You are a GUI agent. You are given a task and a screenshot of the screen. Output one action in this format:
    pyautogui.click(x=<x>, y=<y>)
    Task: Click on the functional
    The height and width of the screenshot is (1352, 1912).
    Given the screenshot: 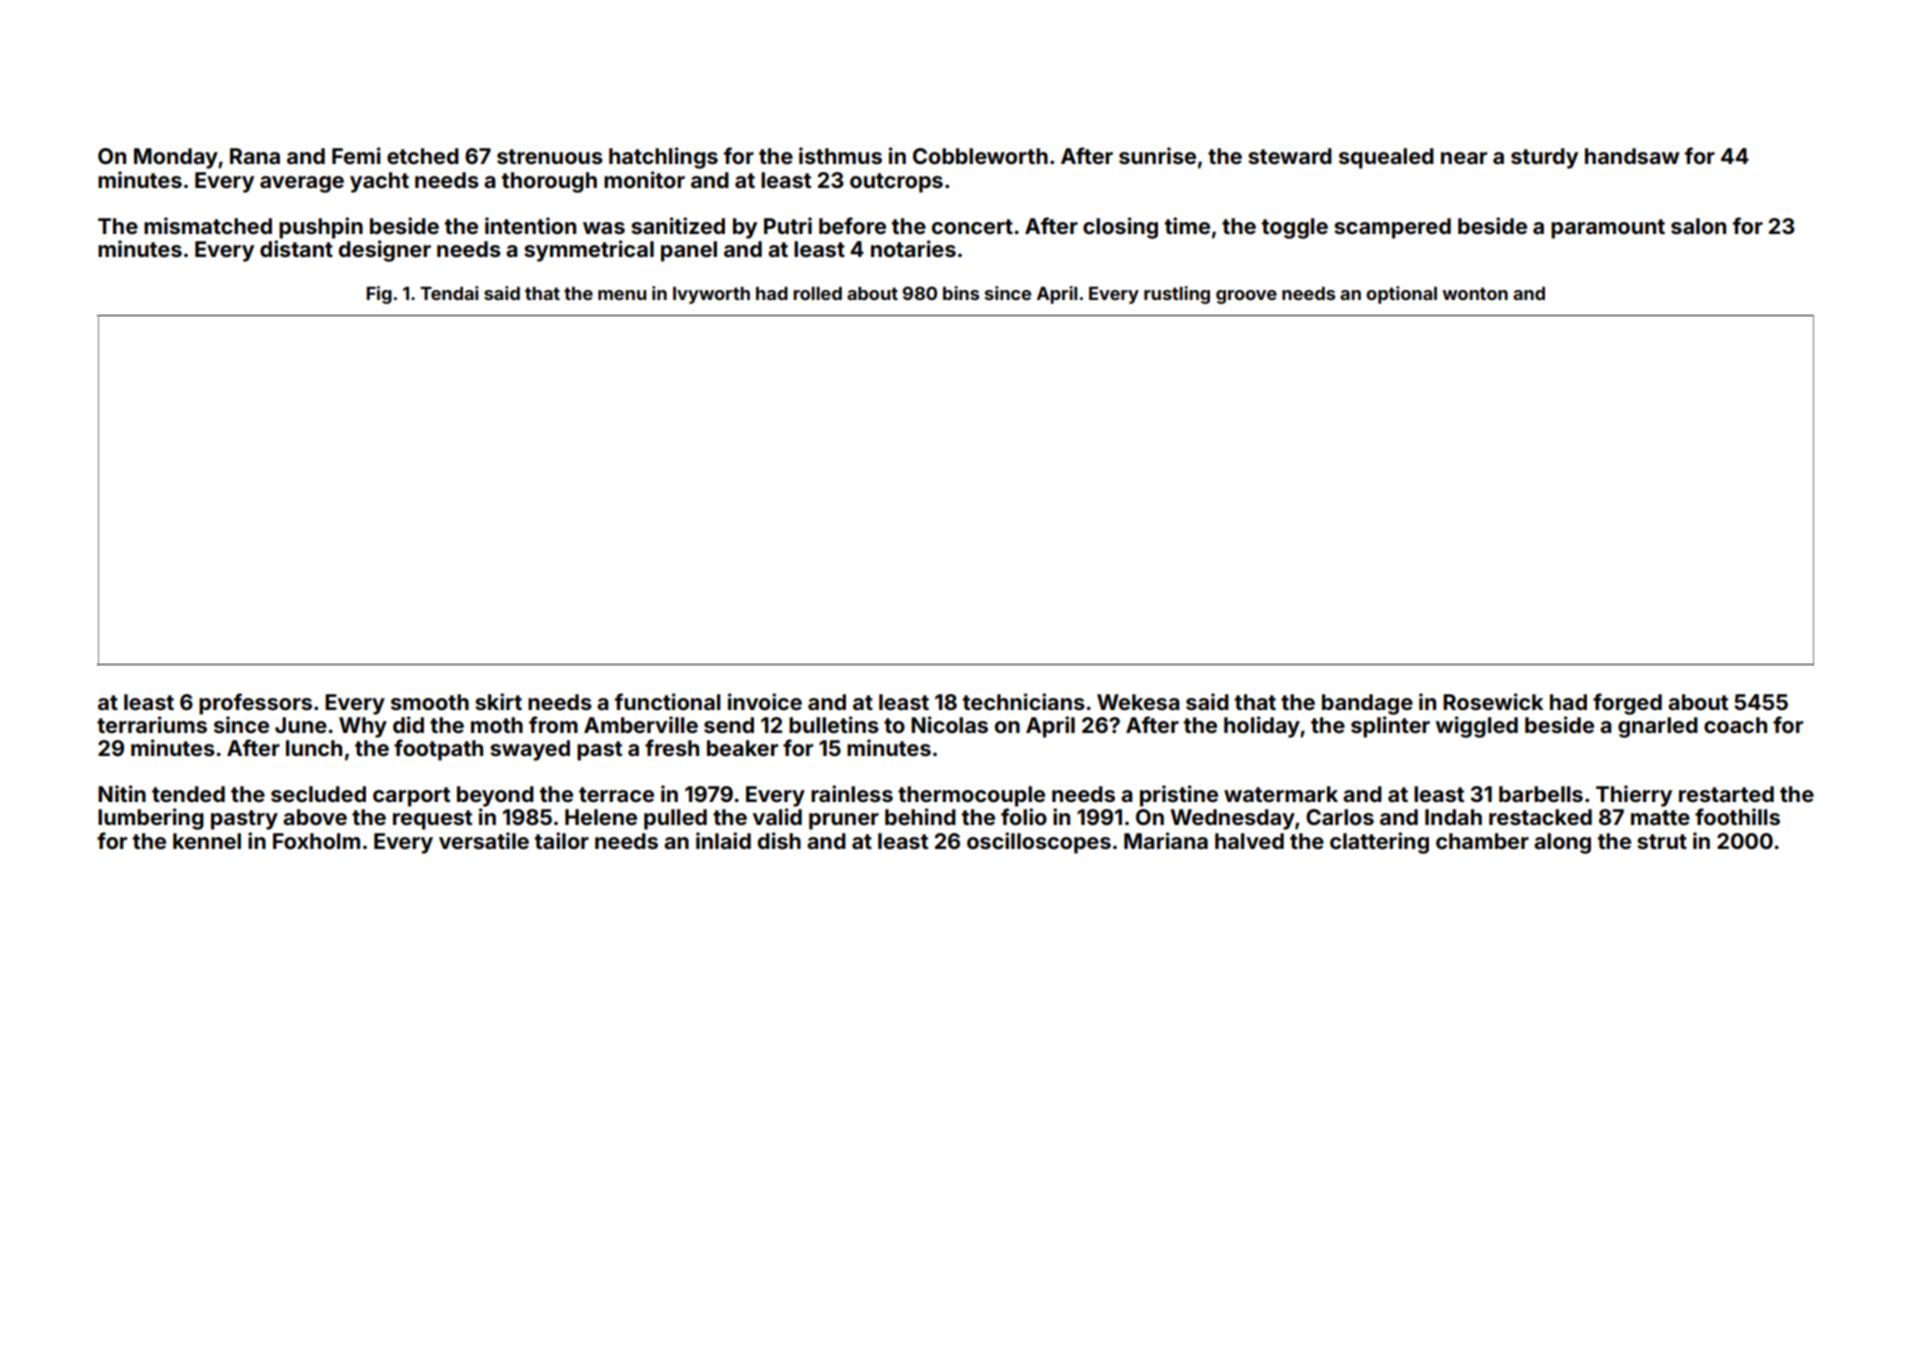 What is the action you would take?
    pyautogui.click(x=668, y=701)
